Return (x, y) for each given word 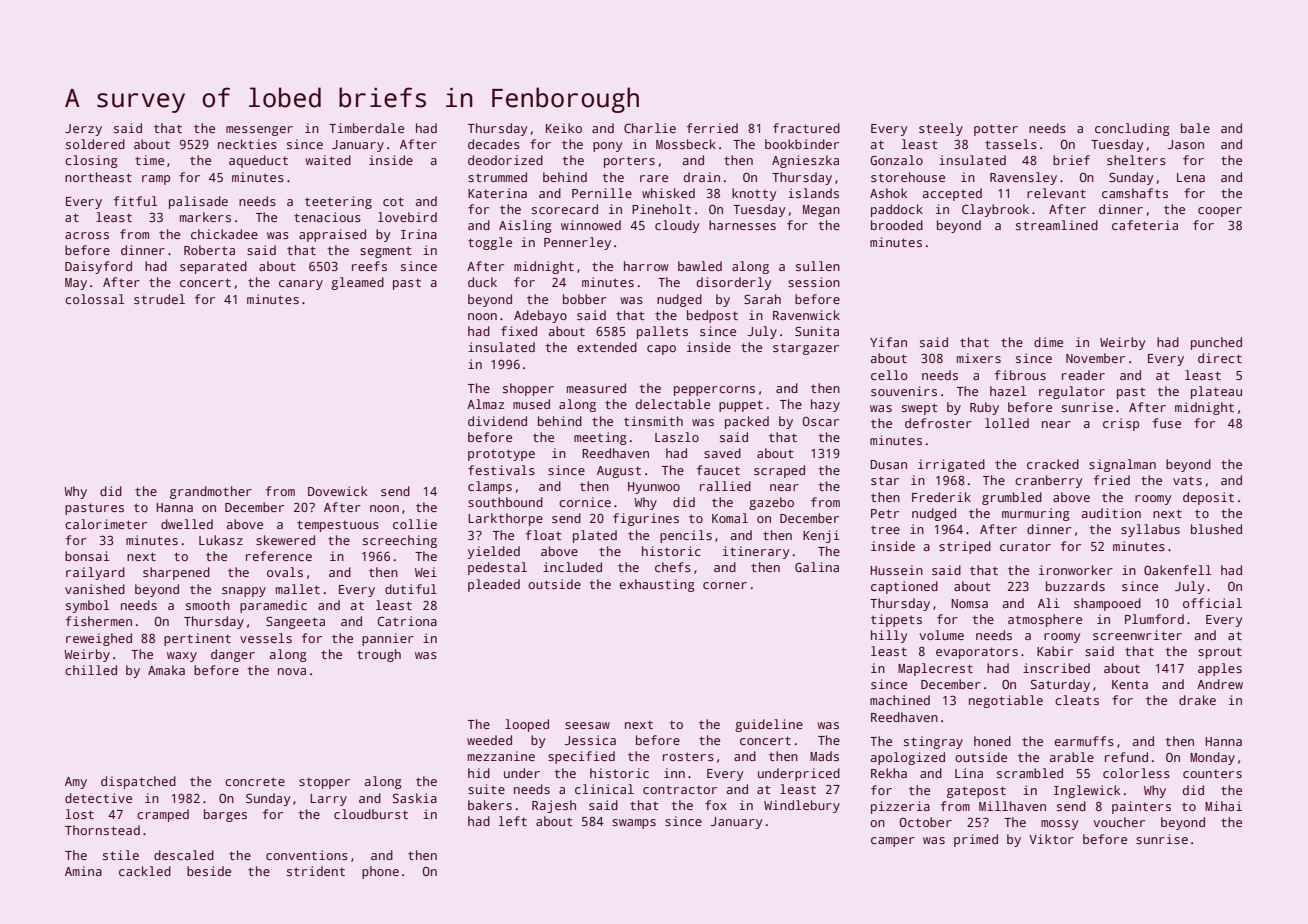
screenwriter (1137, 635)
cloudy (677, 226)
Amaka (166, 670)
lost (80, 814)
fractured (806, 128)
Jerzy (83, 130)
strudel (159, 299)
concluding (1132, 129)
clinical (604, 789)
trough (379, 655)
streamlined (1057, 225)
